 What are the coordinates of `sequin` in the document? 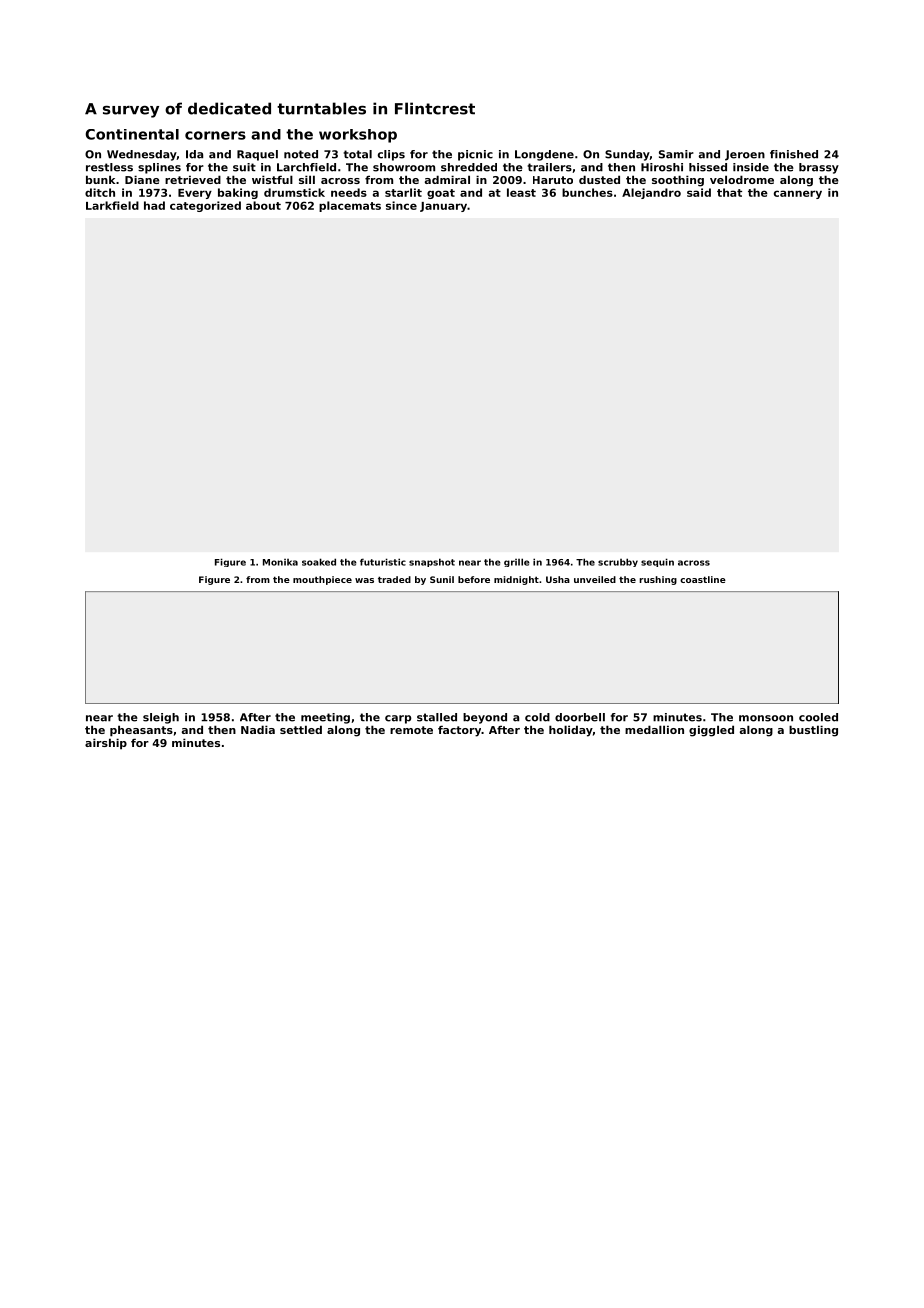 It's located at (657, 562).
